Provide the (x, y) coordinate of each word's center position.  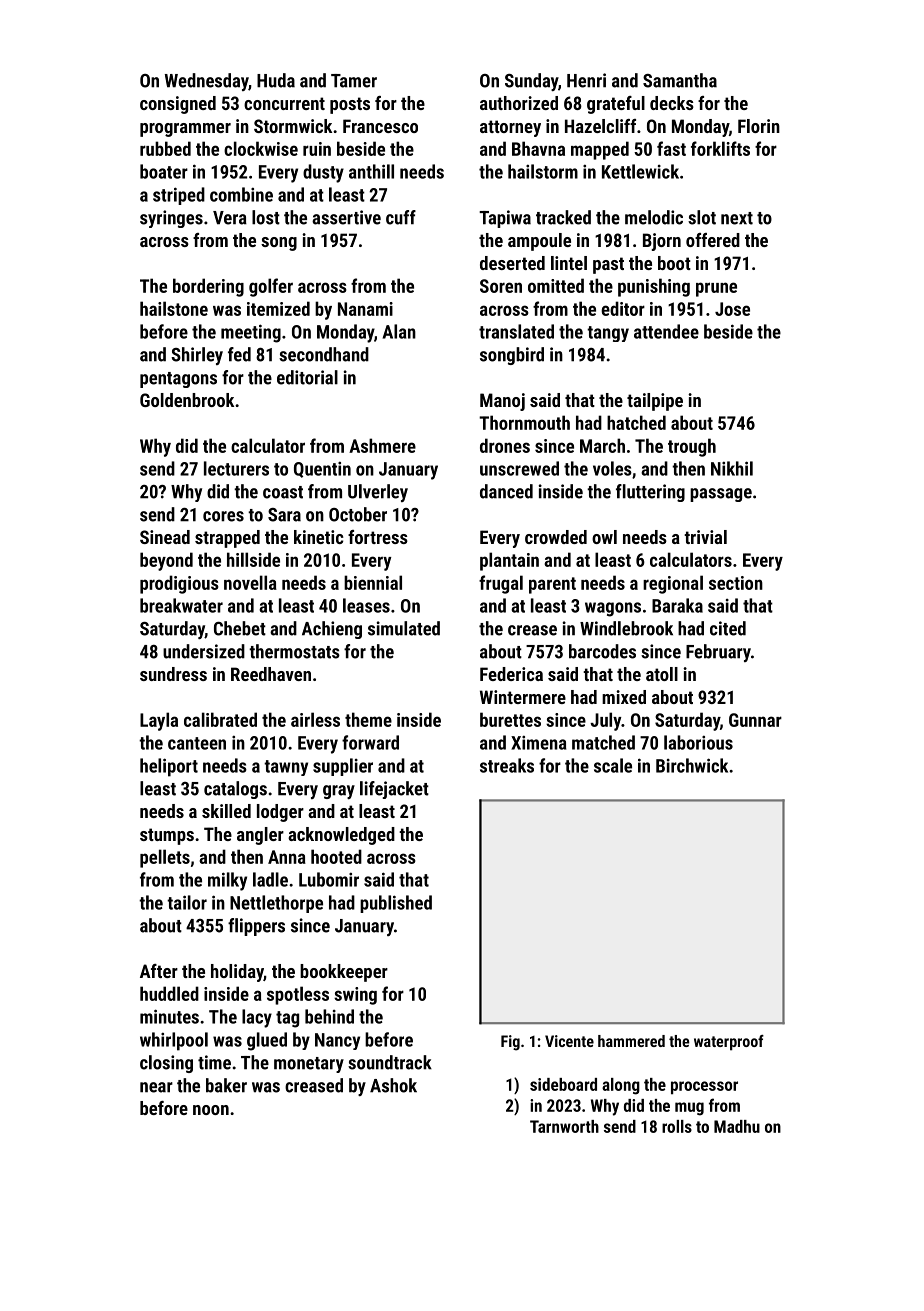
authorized (519, 103)
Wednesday (206, 82)
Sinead (165, 537)
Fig (510, 1043)
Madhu (737, 1126)
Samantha (680, 80)
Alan (399, 331)
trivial (705, 537)
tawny (286, 768)
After (159, 971)
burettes (510, 719)
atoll (662, 674)
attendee (666, 331)
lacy (257, 1018)
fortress (378, 537)
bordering (208, 287)
